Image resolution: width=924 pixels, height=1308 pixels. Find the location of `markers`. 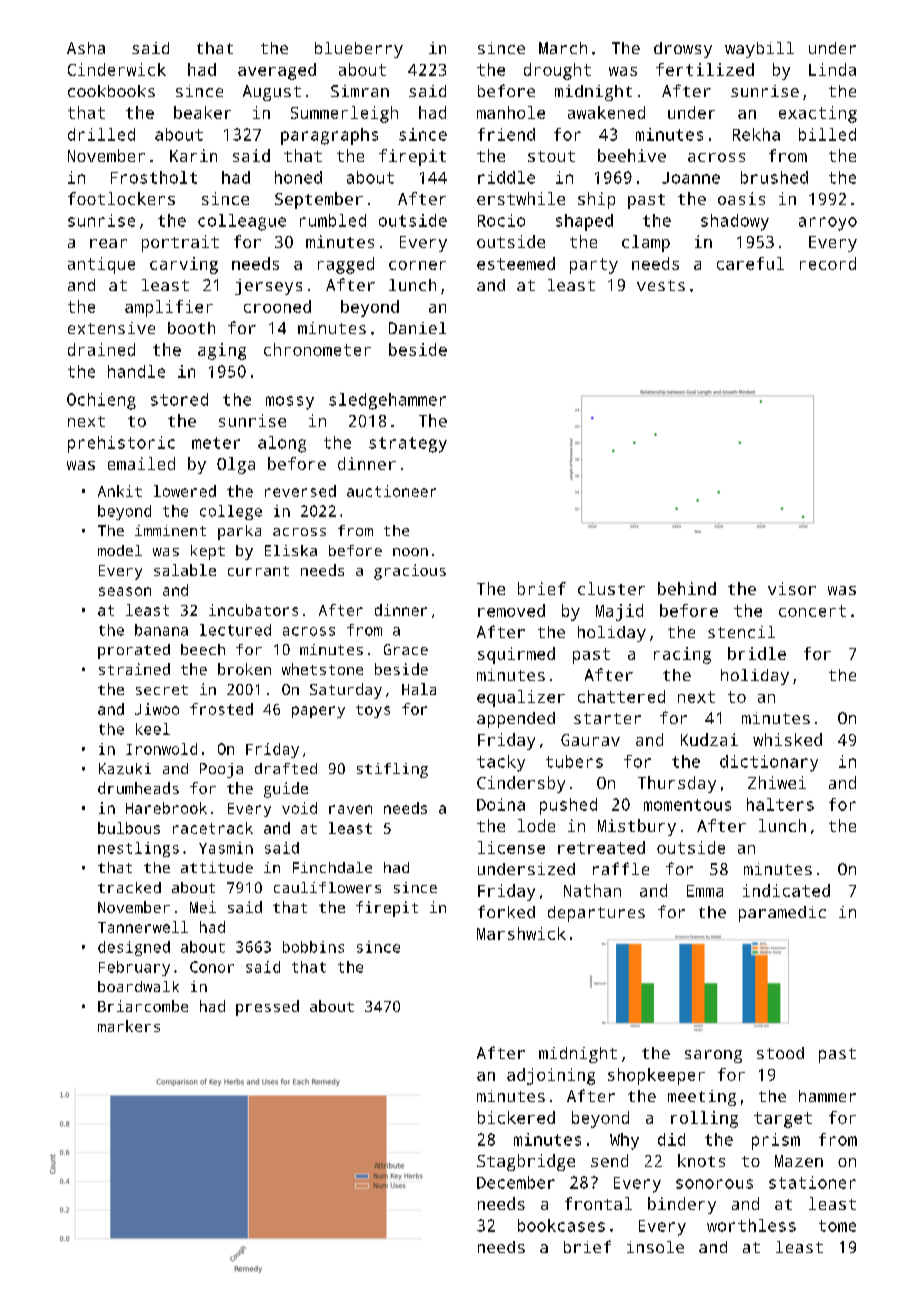

markers is located at coordinates (129, 1026).
